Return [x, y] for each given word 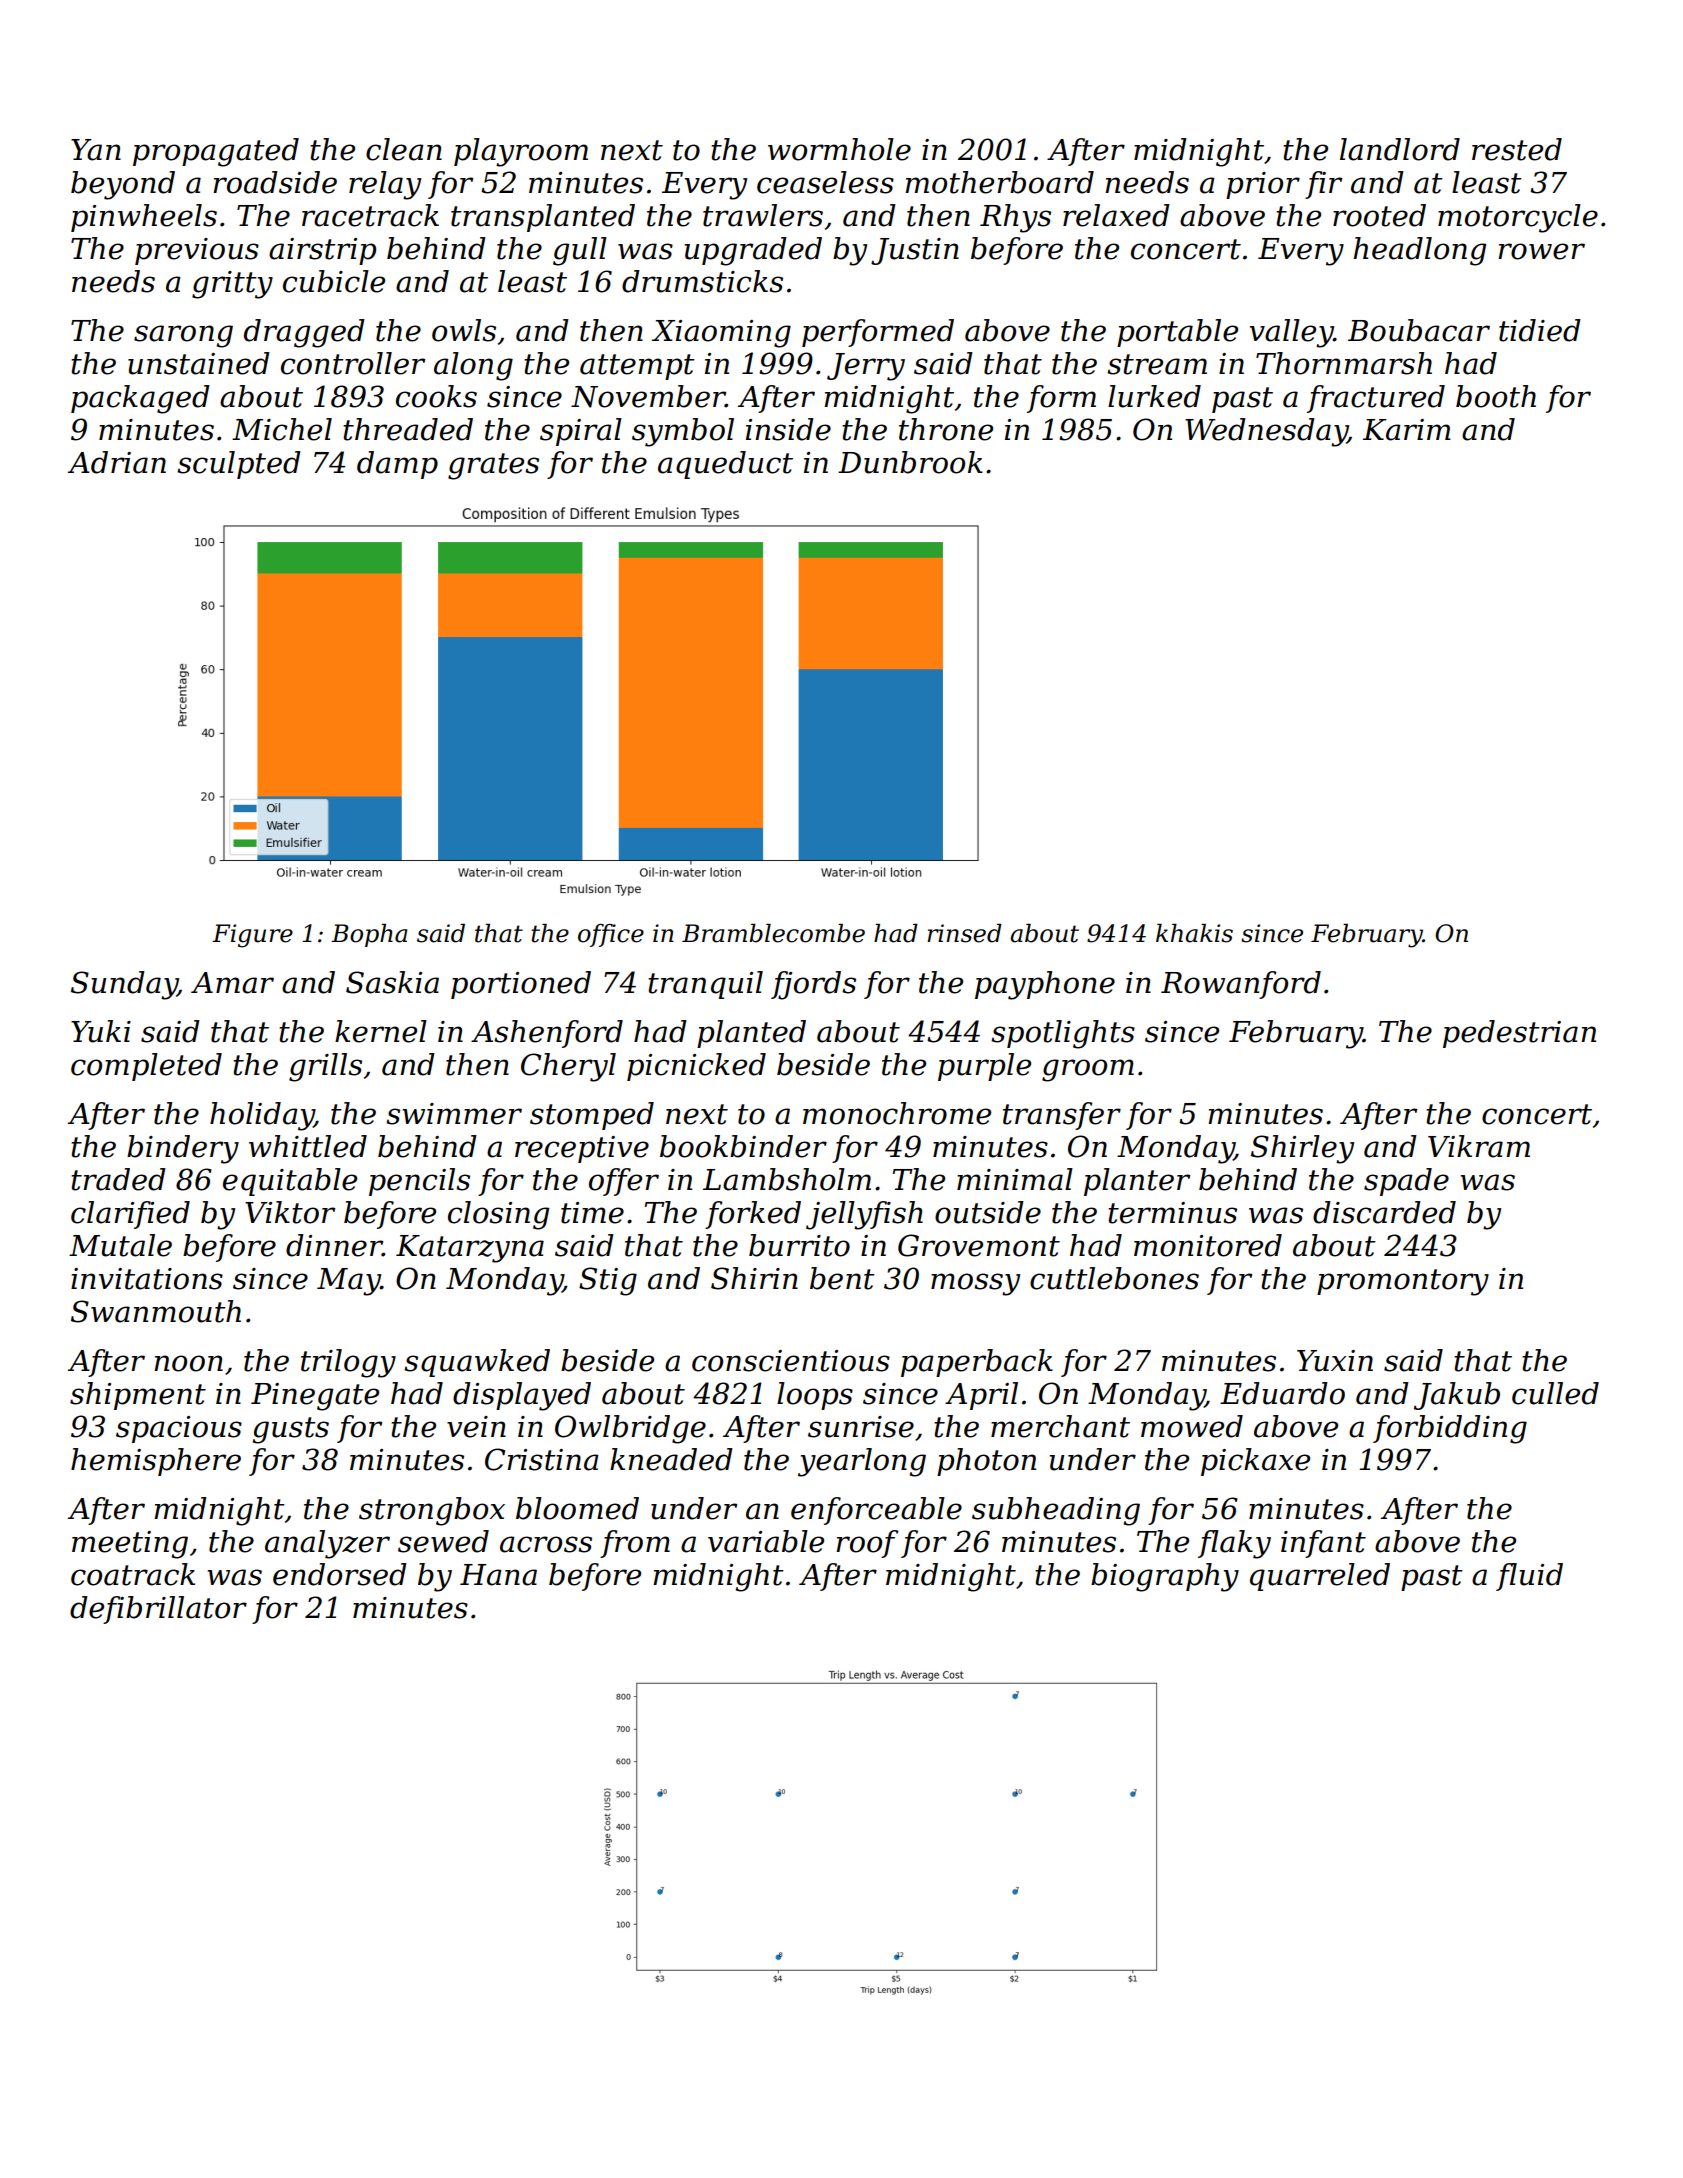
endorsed [340, 1574]
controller [353, 363]
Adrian [117, 462]
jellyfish [864, 1215]
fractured [1376, 399]
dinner [334, 1245]
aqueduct [725, 465]
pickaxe [1255, 1462]
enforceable [876, 1511]
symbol [683, 432]
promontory [1403, 1282]
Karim [1407, 430]
